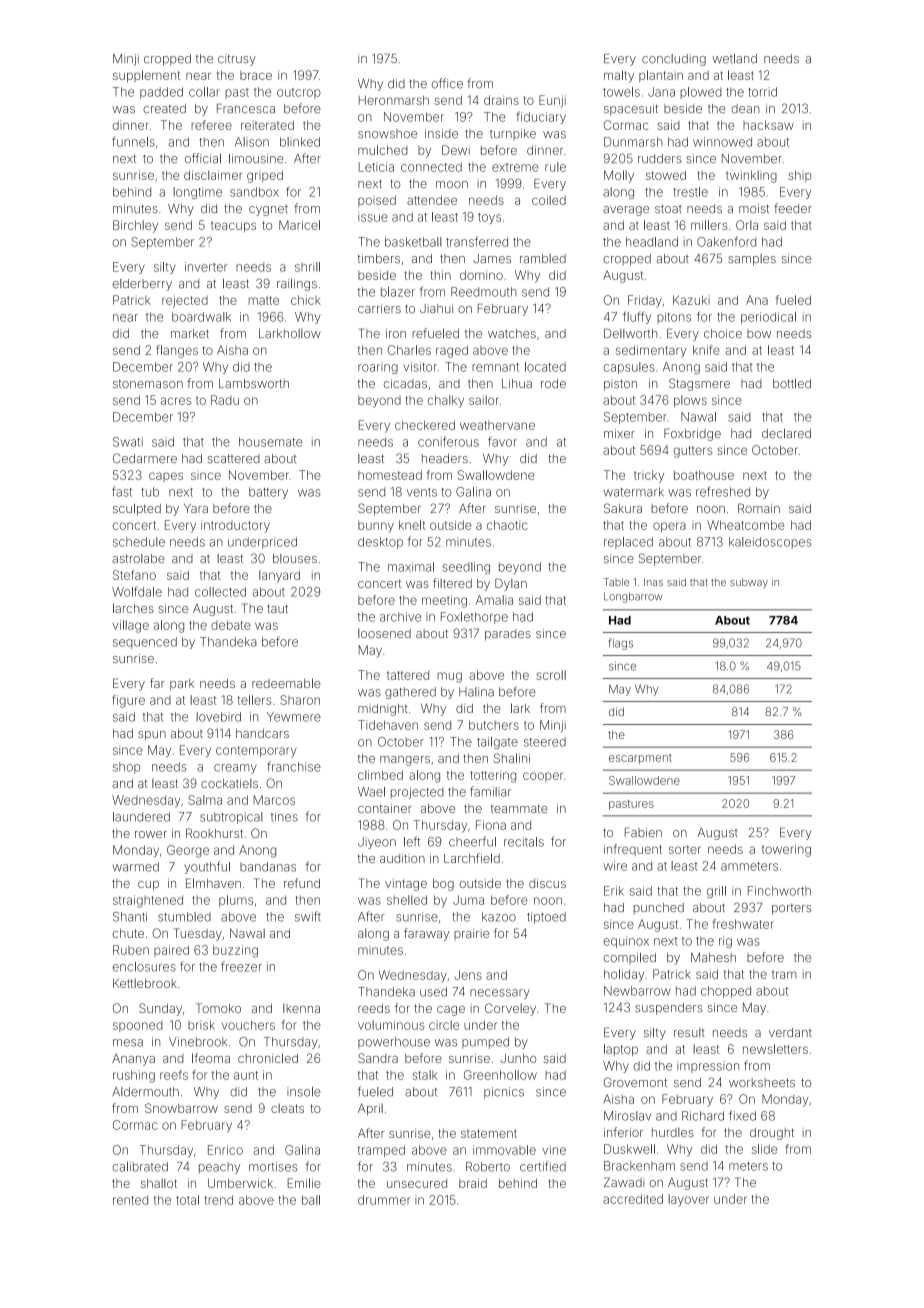  What do you see at coordinates (633, 597) in the image?
I see `Longbarrow` at bounding box center [633, 597].
